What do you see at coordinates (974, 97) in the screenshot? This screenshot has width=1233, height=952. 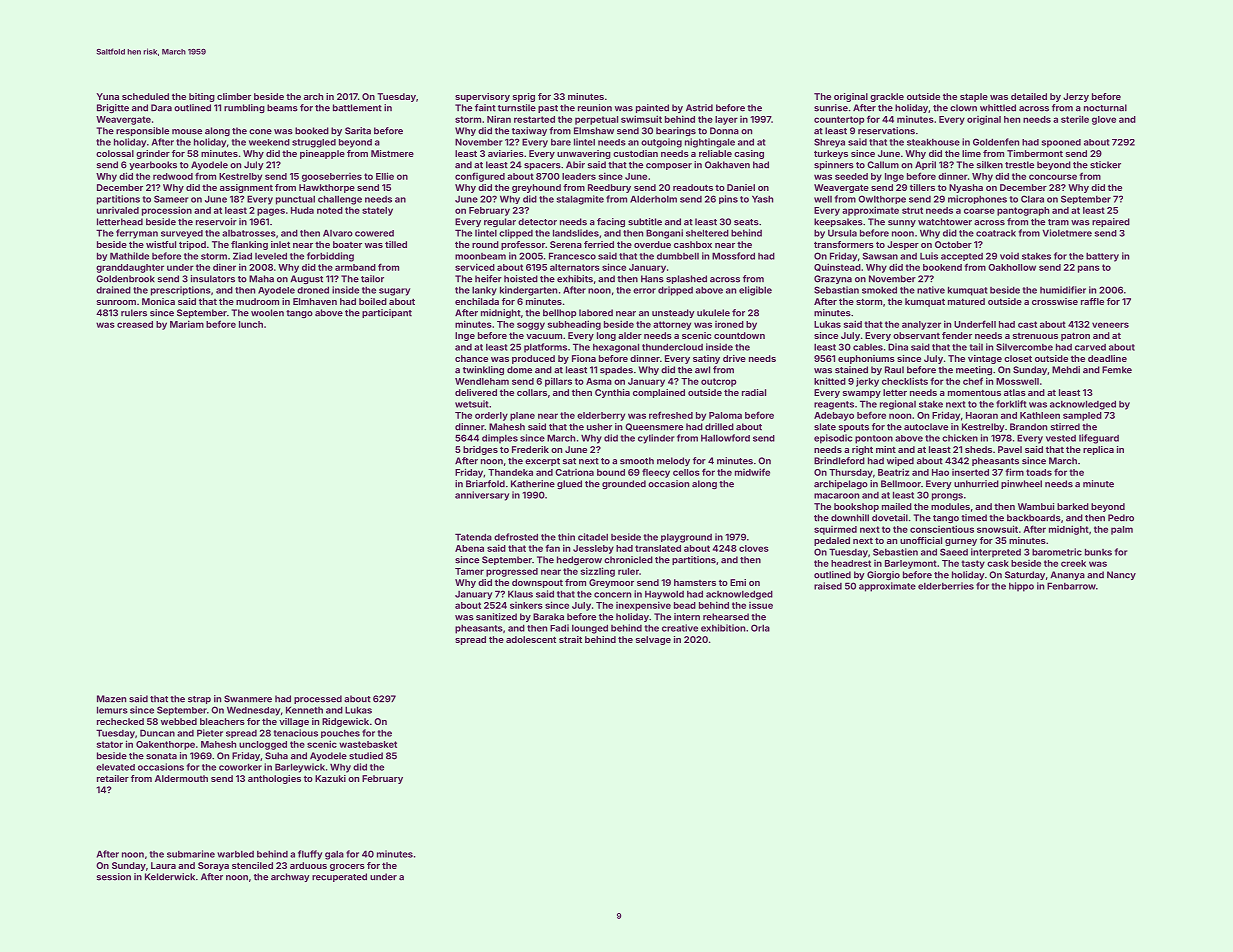 I see `staple` at bounding box center [974, 97].
